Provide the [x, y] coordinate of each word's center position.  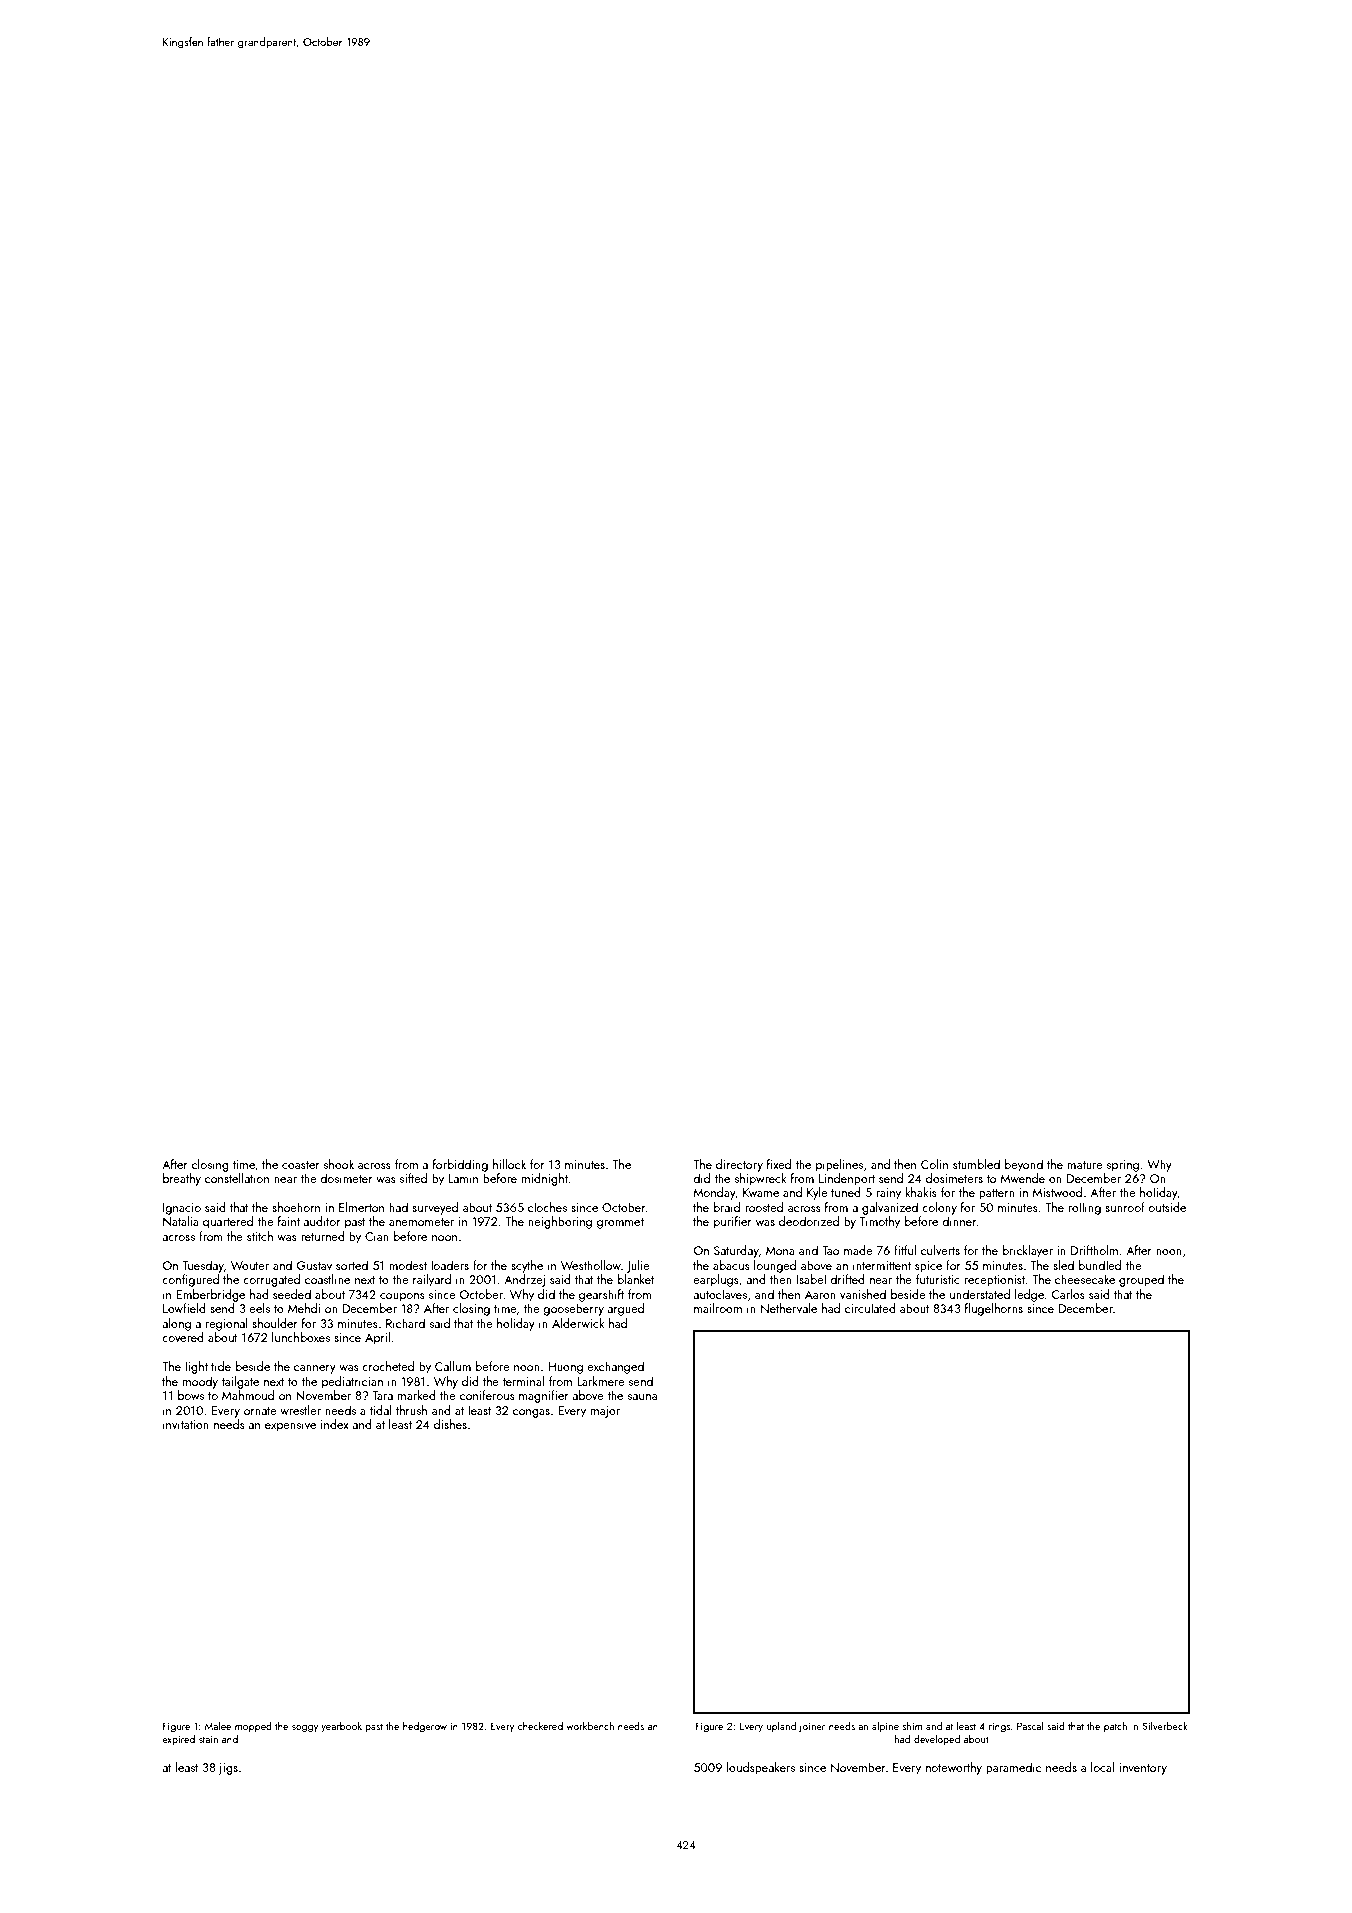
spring [1123, 1166]
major [605, 1412]
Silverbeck [1165, 1726]
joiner [812, 1727]
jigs [228, 1769]
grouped [1141, 1280]
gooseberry [573, 1309]
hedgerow [425, 1727]
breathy [182, 1179]
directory [739, 1165]
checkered [540, 1726]
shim [912, 1726]
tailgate [240, 1382]
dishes [450, 1424]
